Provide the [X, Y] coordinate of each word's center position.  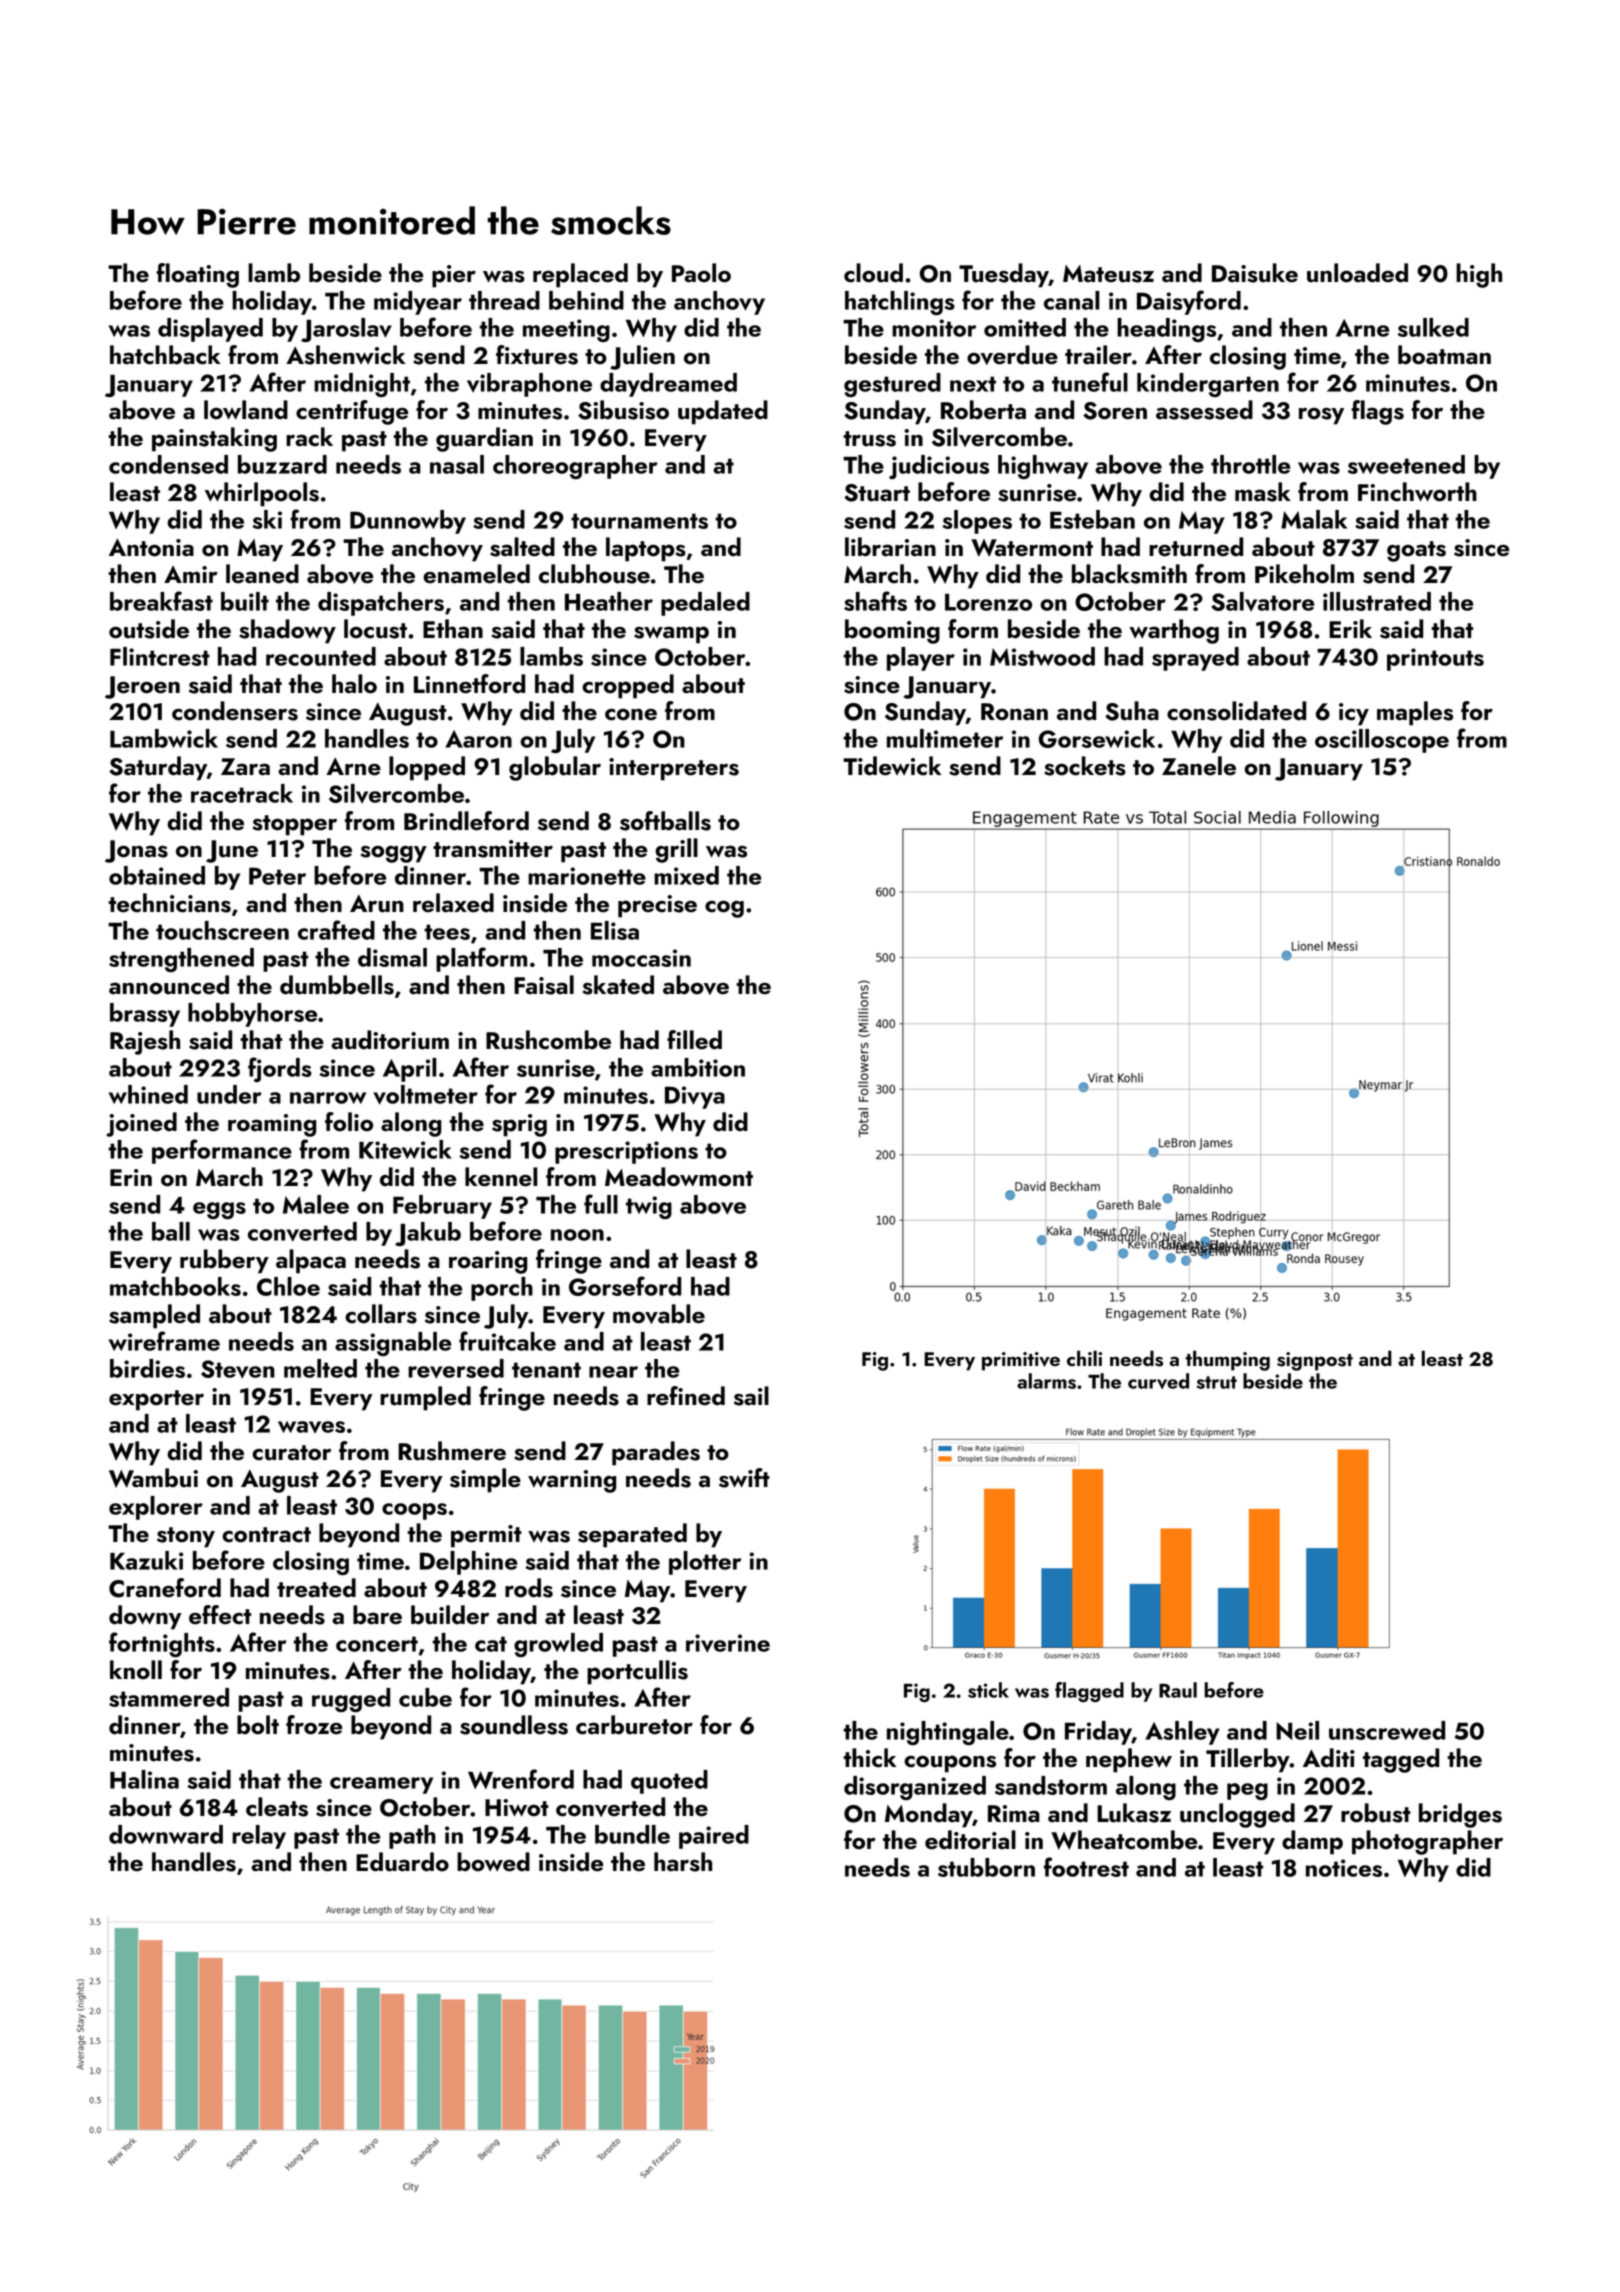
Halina [144, 1779]
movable [659, 1314]
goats [1416, 551]
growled [558, 1645]
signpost [1315, 1361]
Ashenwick [345, 355]
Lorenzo [988, 602]
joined [141, 1124]
